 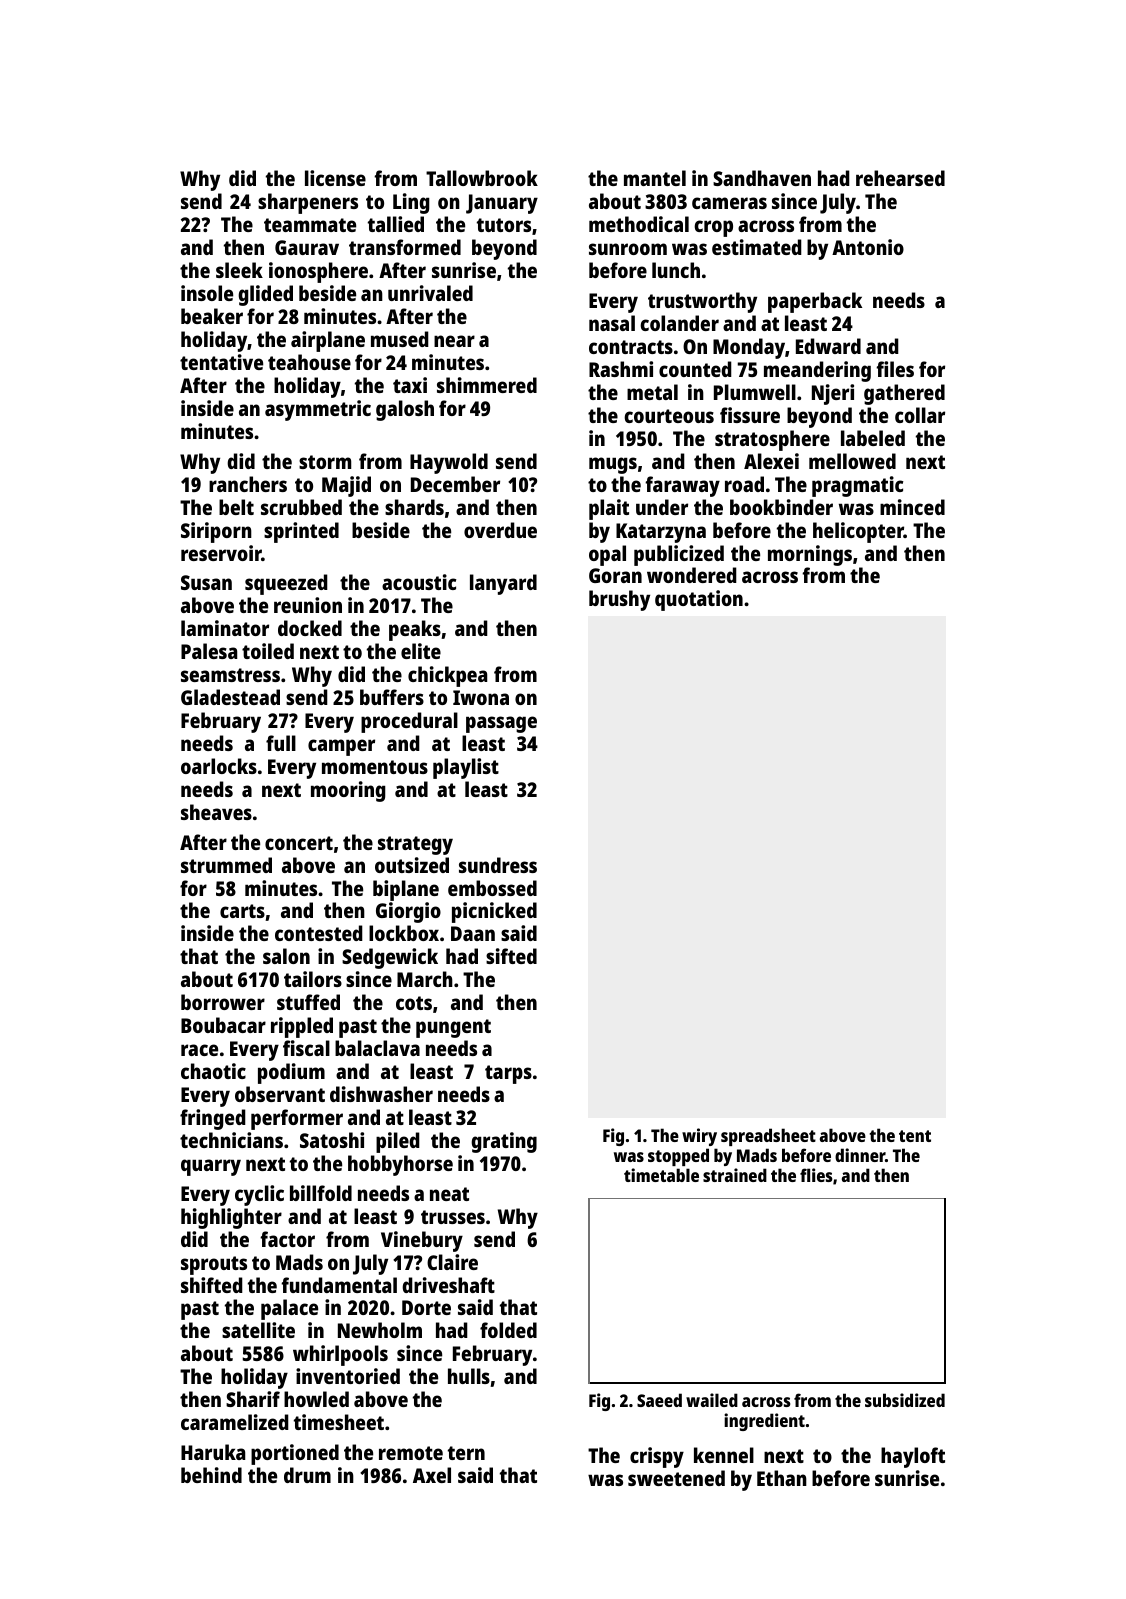 What do you see at coordinates (318, 272) in the image?
I see `ionosphere` at bounding box center [318, 272].
